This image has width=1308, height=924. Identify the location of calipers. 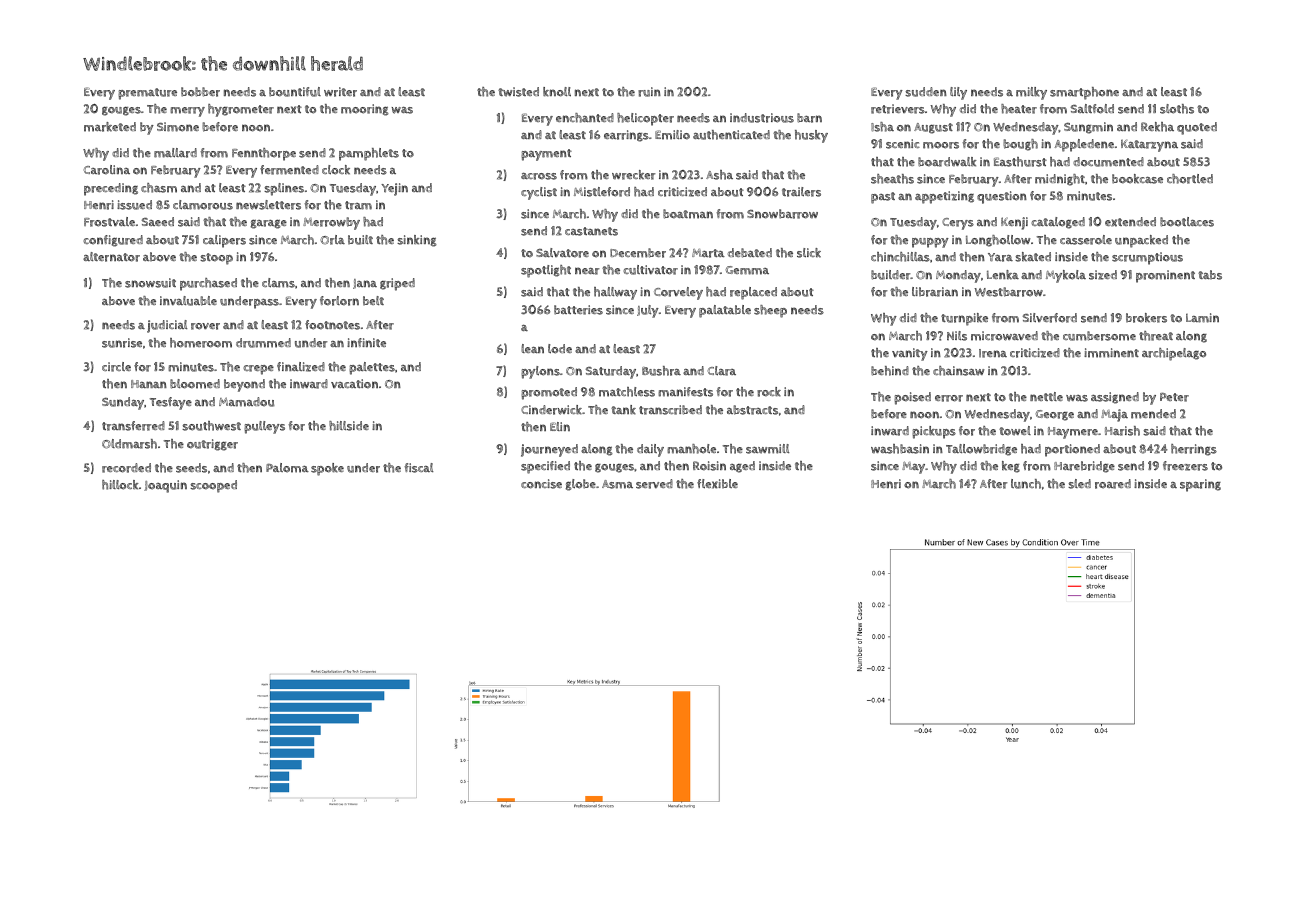
(224, 241).
